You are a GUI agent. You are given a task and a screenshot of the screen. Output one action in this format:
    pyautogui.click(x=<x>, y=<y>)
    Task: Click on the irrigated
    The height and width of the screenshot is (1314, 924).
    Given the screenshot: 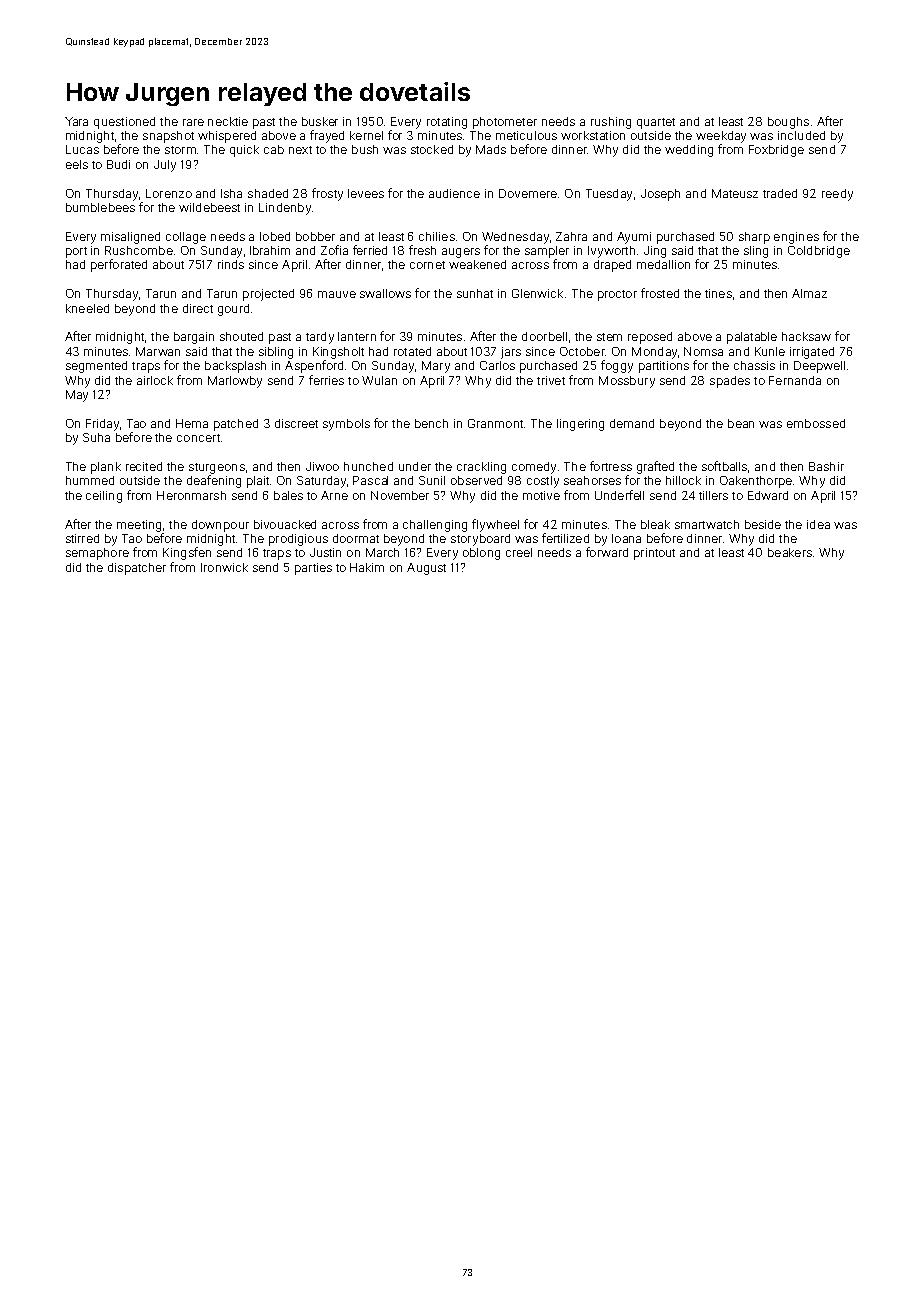 What is the action you would take?
    pyautogui.click(x=812, y=353)
